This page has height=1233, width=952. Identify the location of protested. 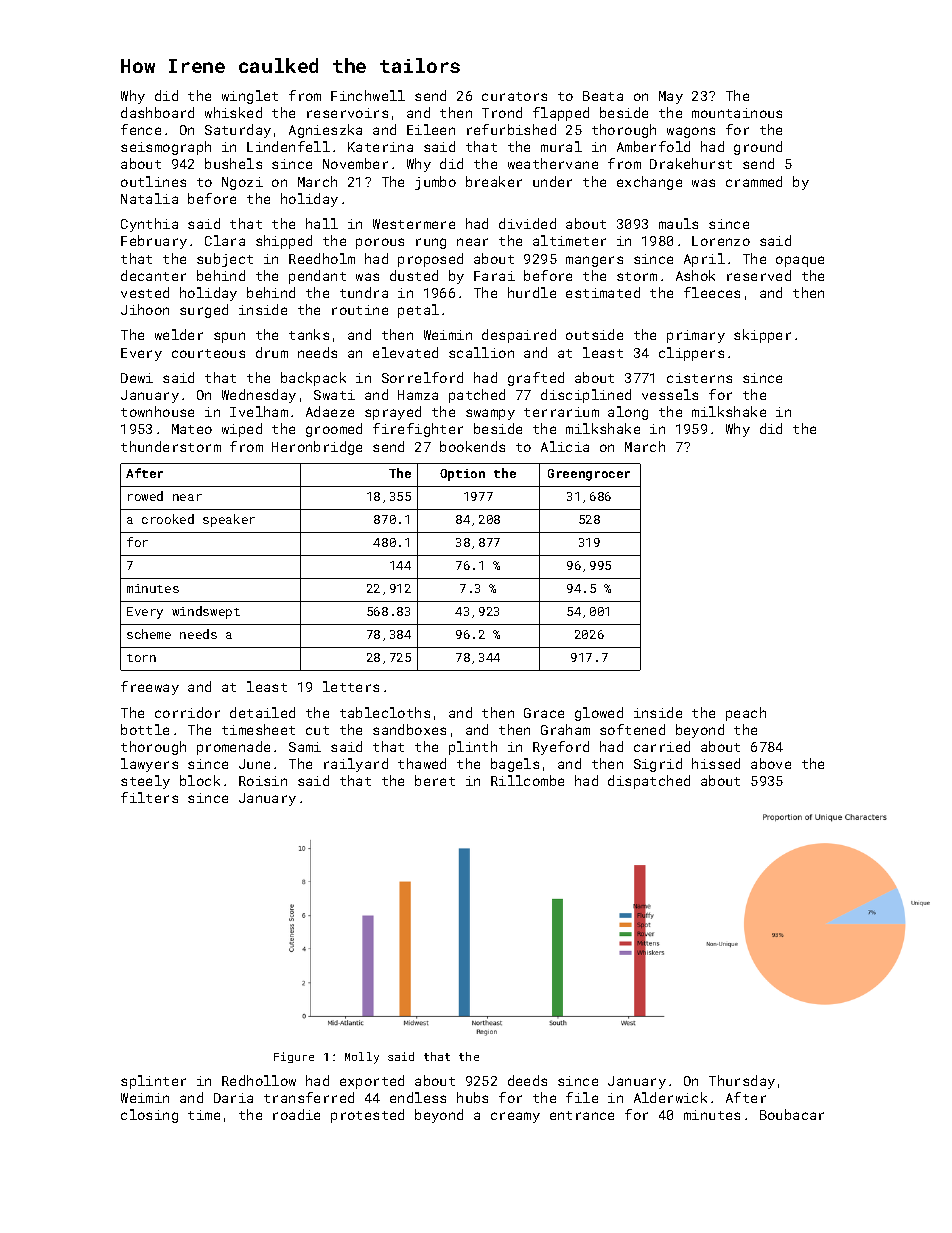
(367, 1116).
